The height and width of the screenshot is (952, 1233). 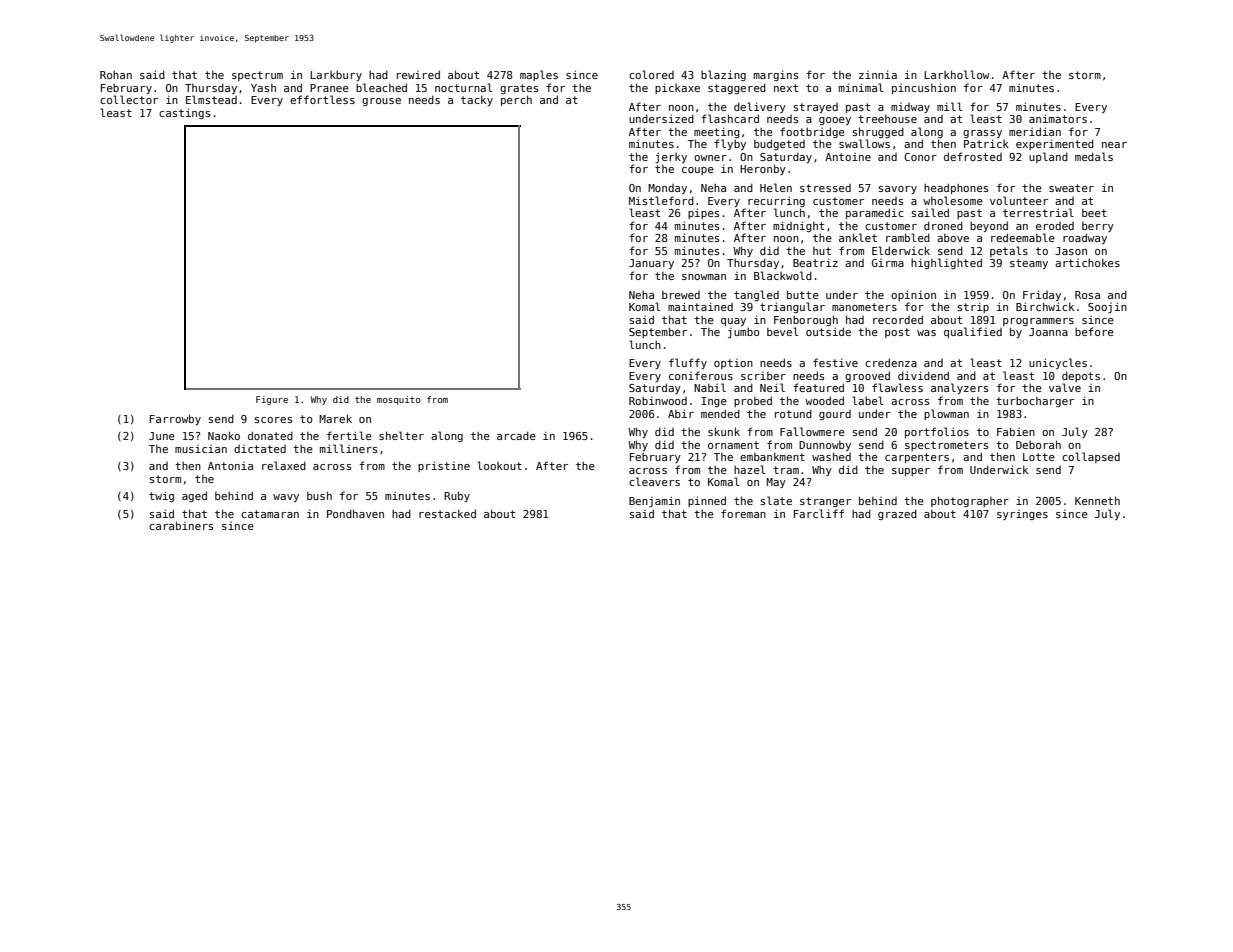 I want to click on Larkbury, so click(x=336, y=76).
